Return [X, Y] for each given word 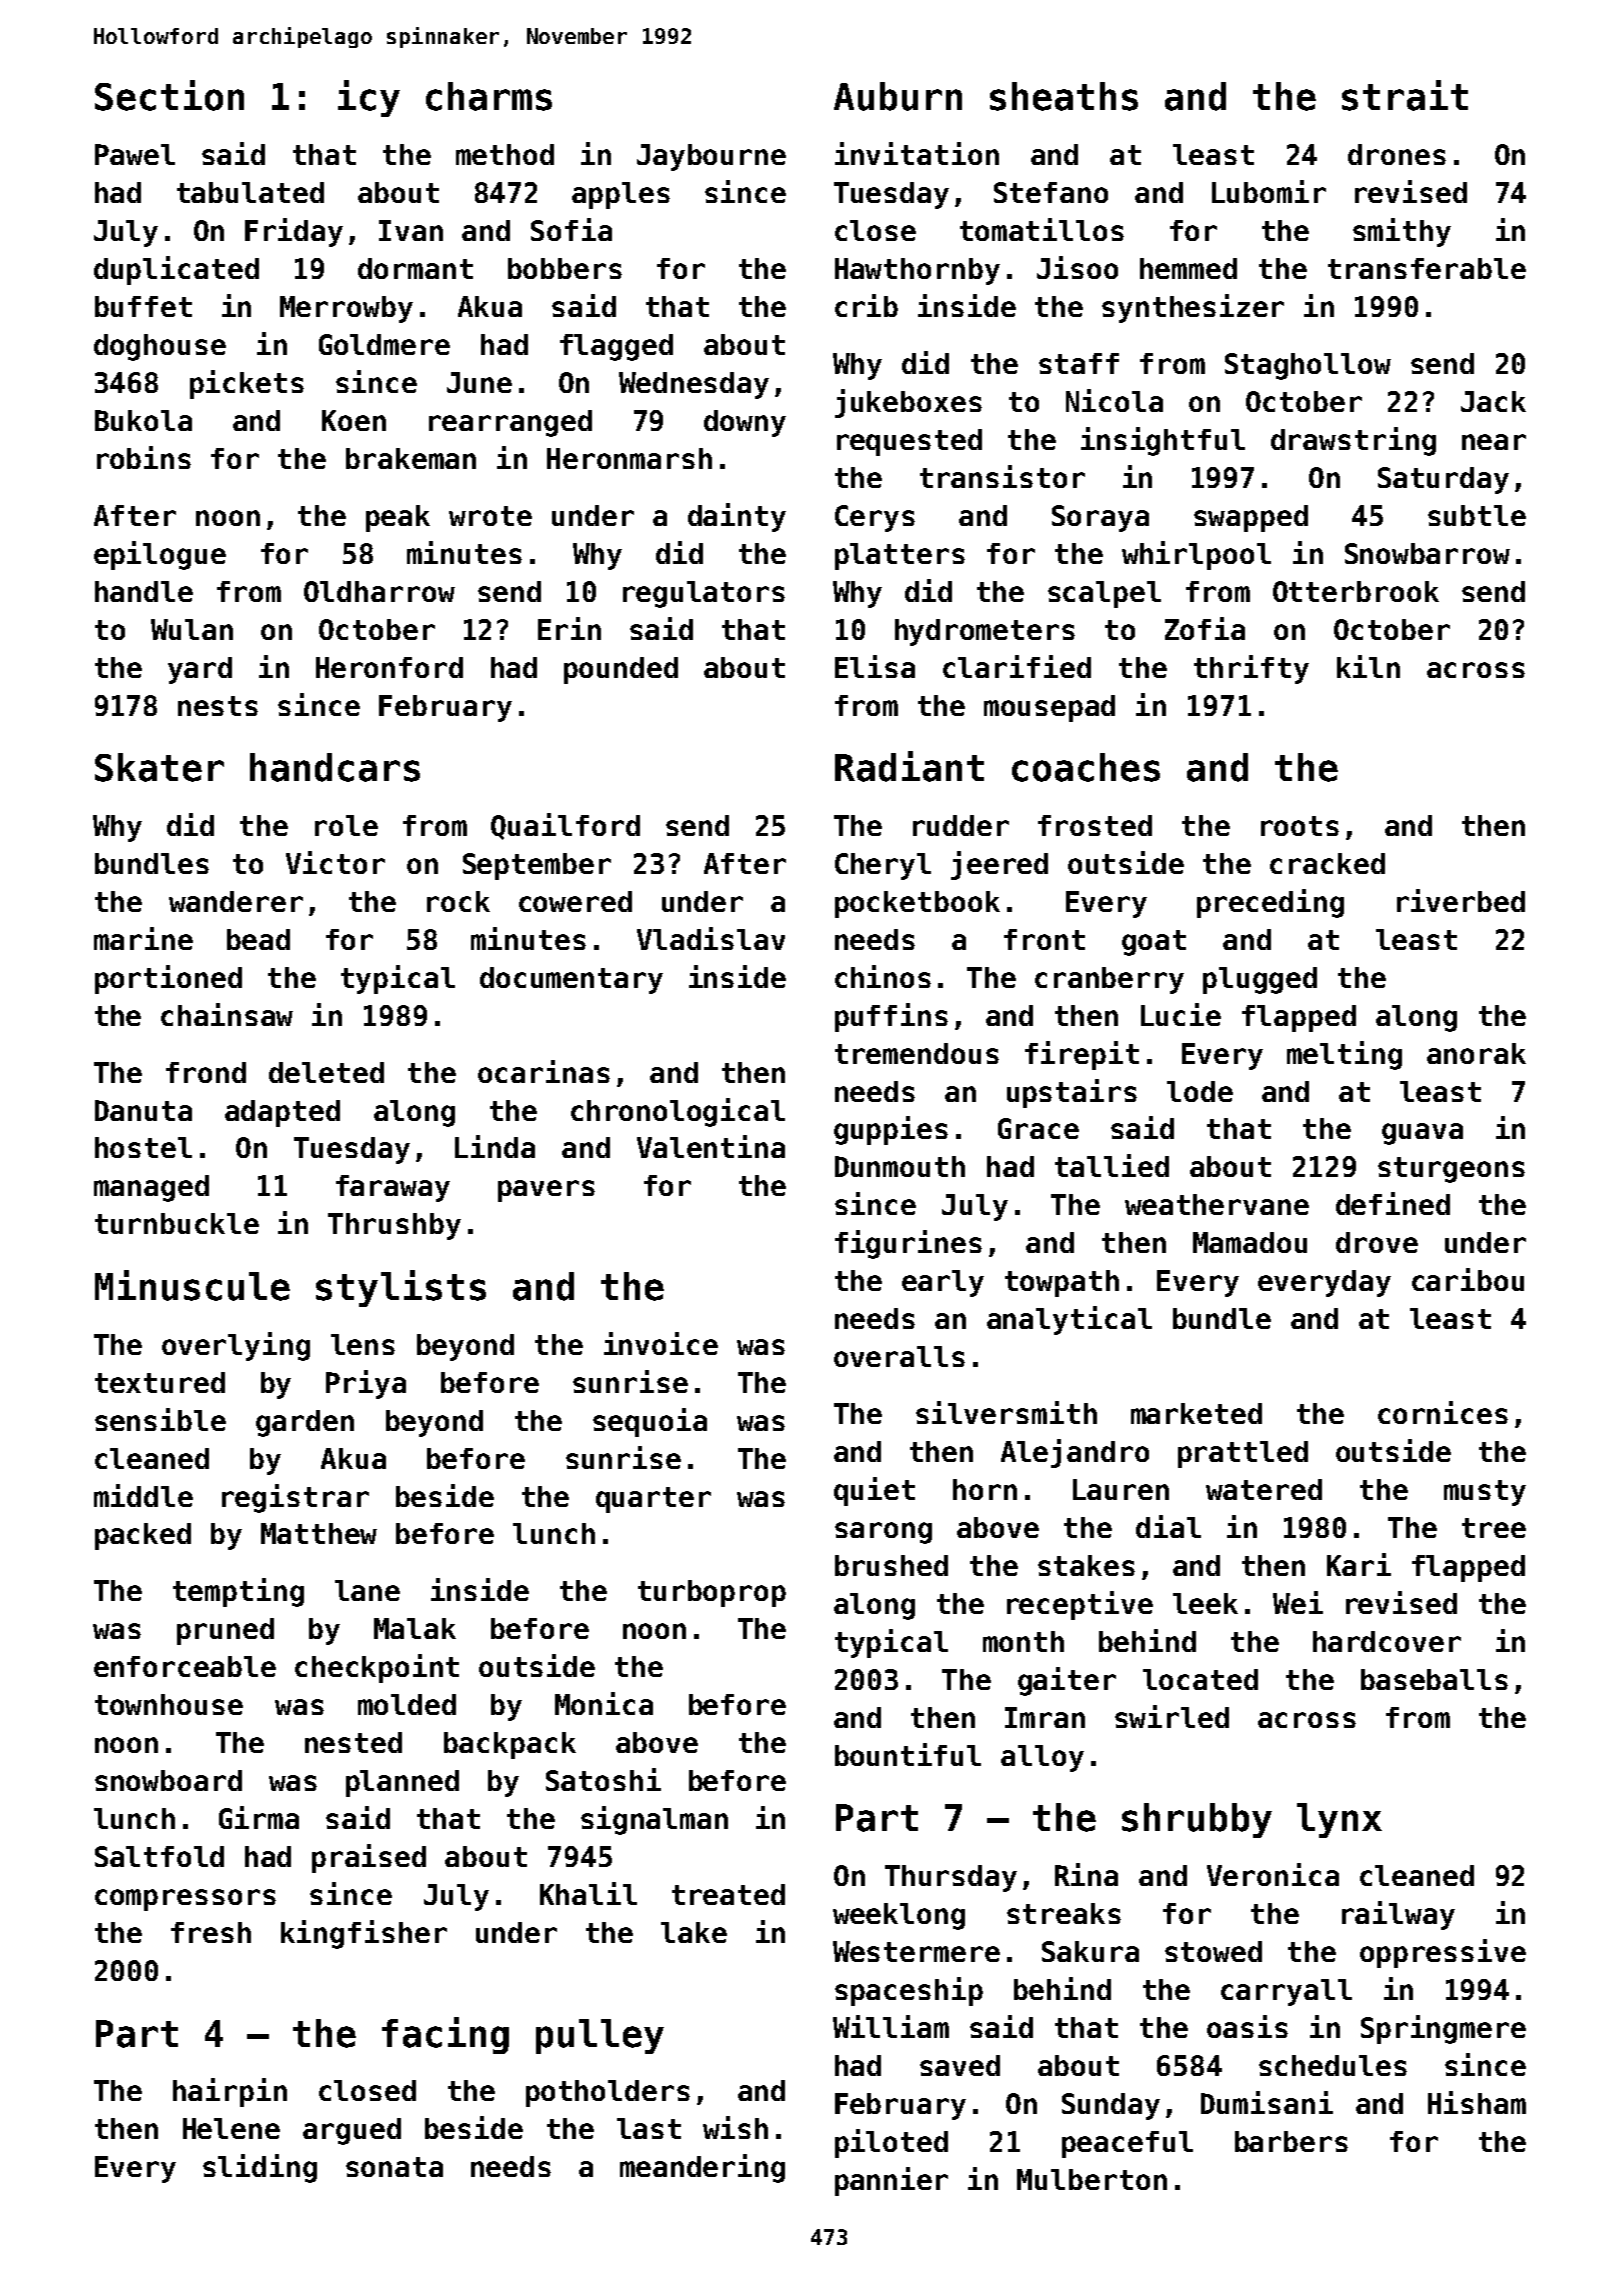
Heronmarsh [629, 458]
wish [735, 2127]
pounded [621, 670]
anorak [1476, 1053]
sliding [260, 2168]
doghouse [160, 347]
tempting [238, 1592]
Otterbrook [1356, 591]
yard [200, 670]
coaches [1086, 767]
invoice [661, 1343]
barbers [1291, 2141]
